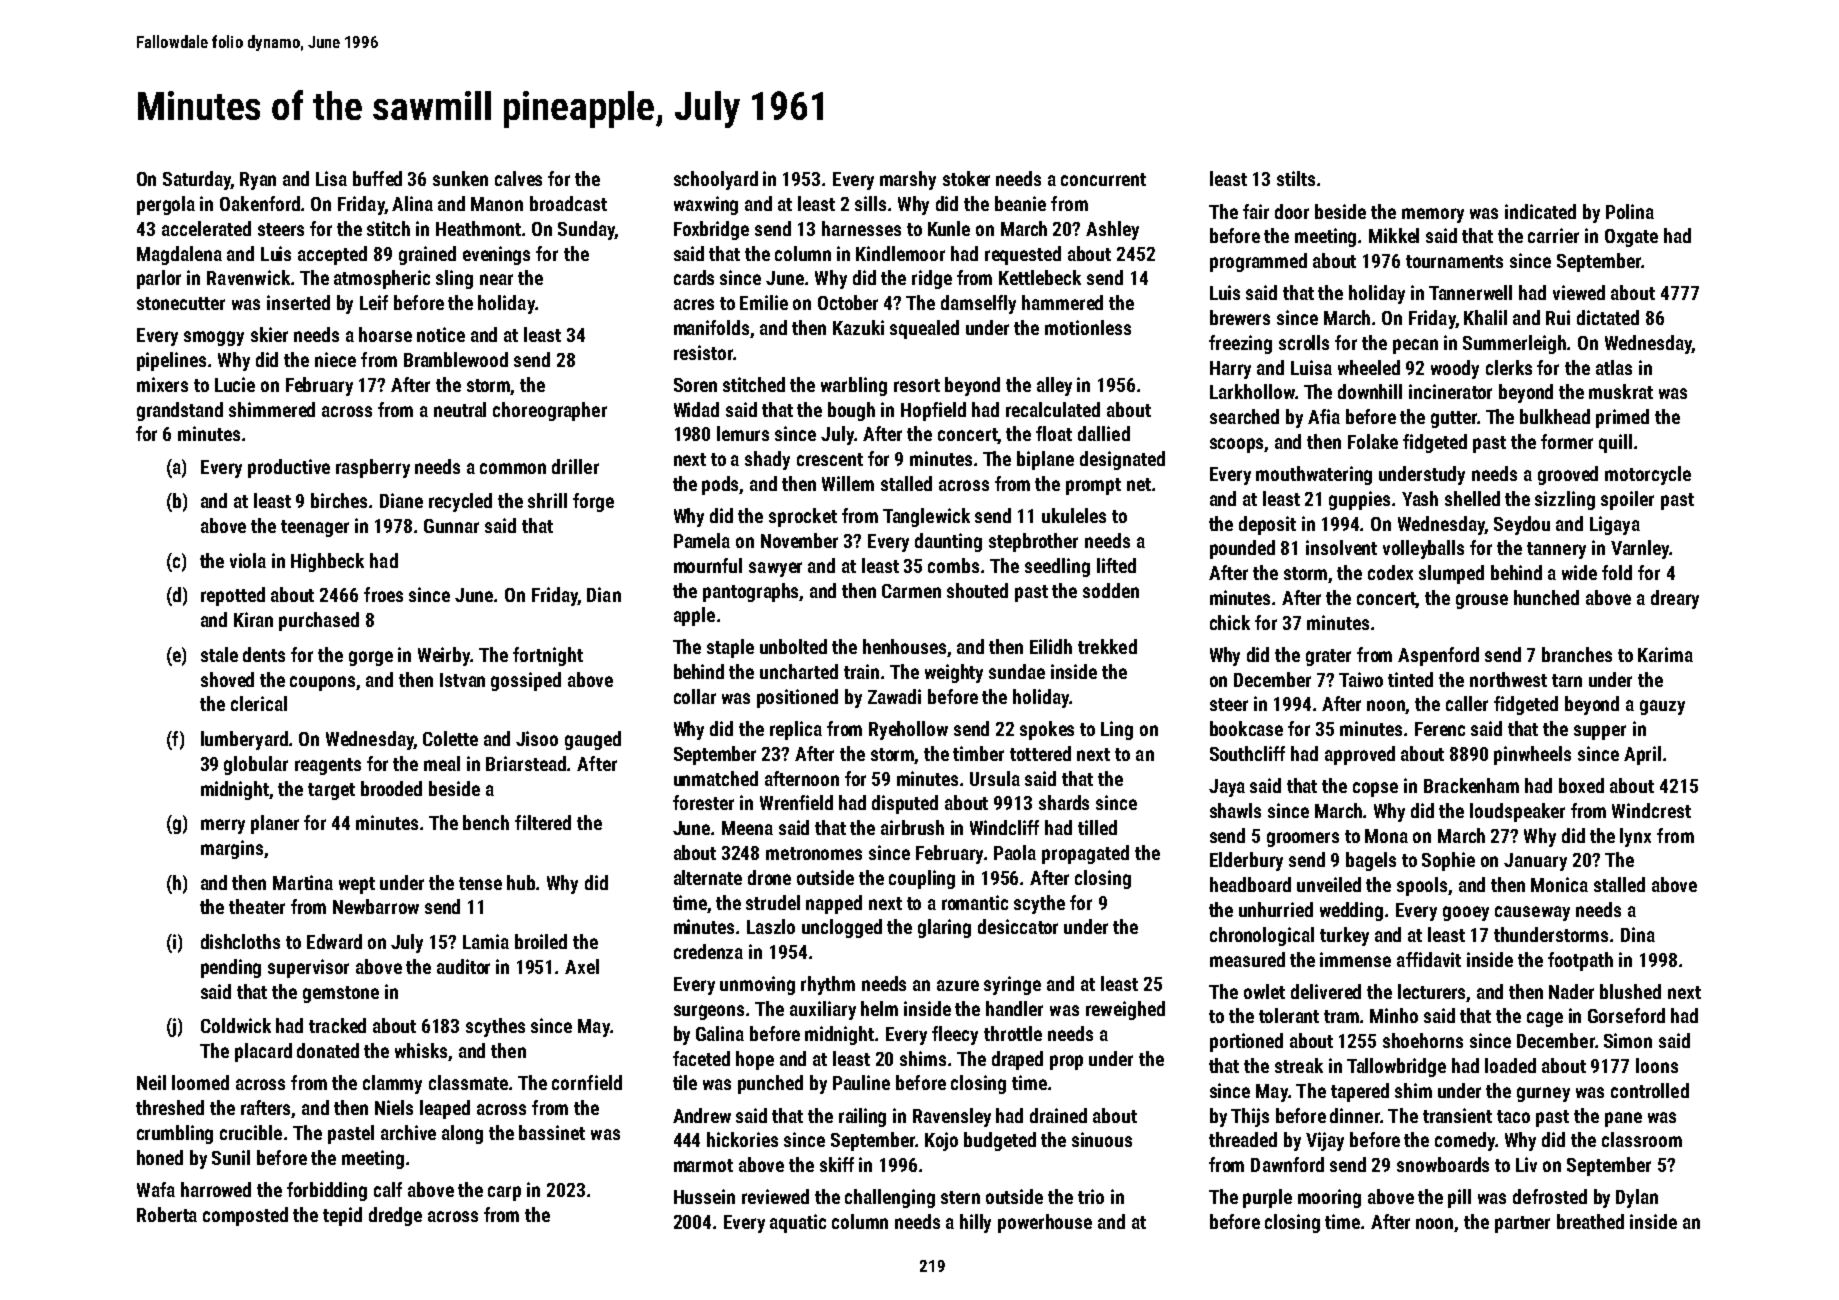 The width and height of the screenshot is (1839, 1300). What do you see at coordinates (1017, 1060) in the screenshot?
I see `draped` at bounding box center [1017, 1060].
